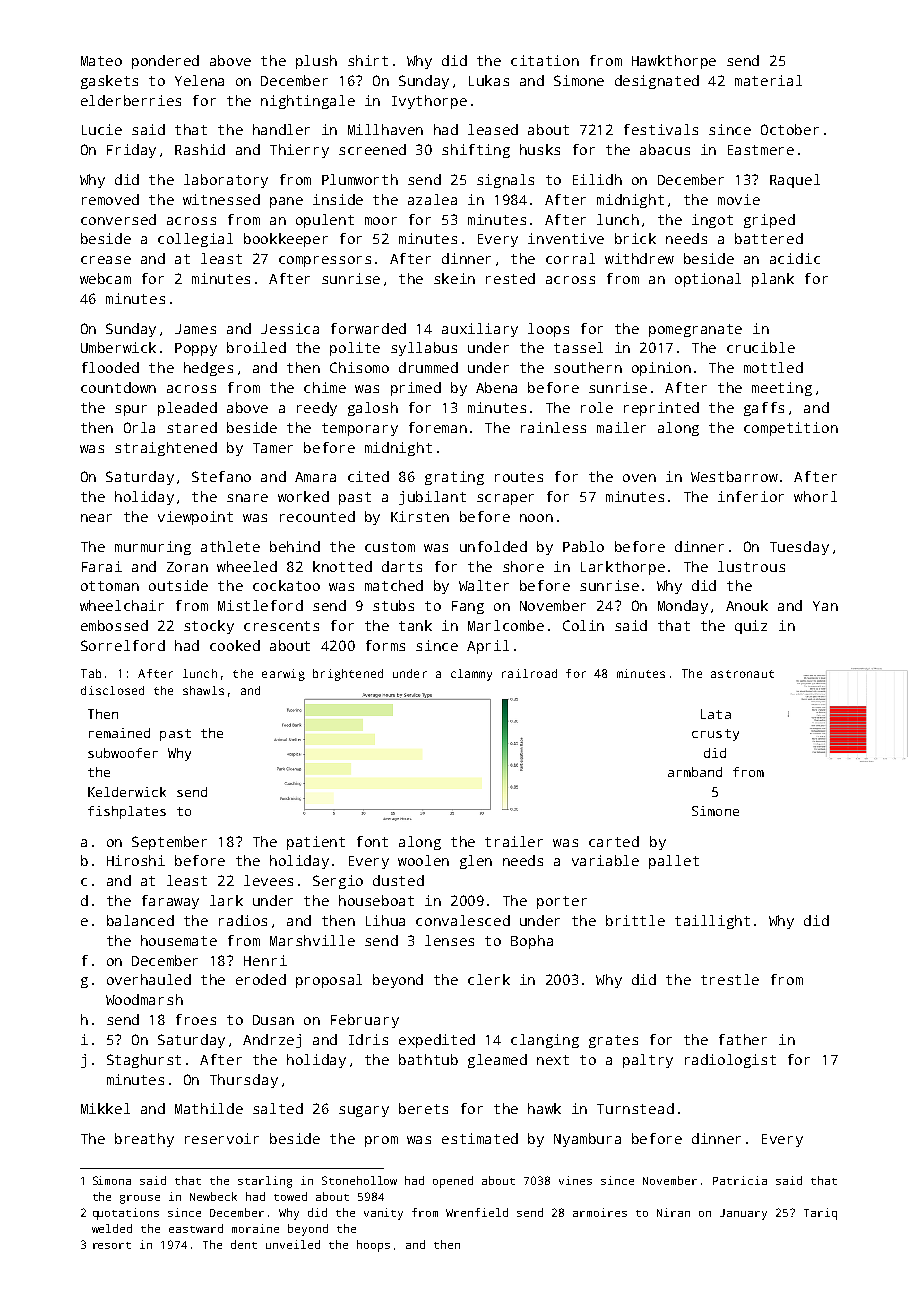  I want to click on Idris, so click(368, 1039).
